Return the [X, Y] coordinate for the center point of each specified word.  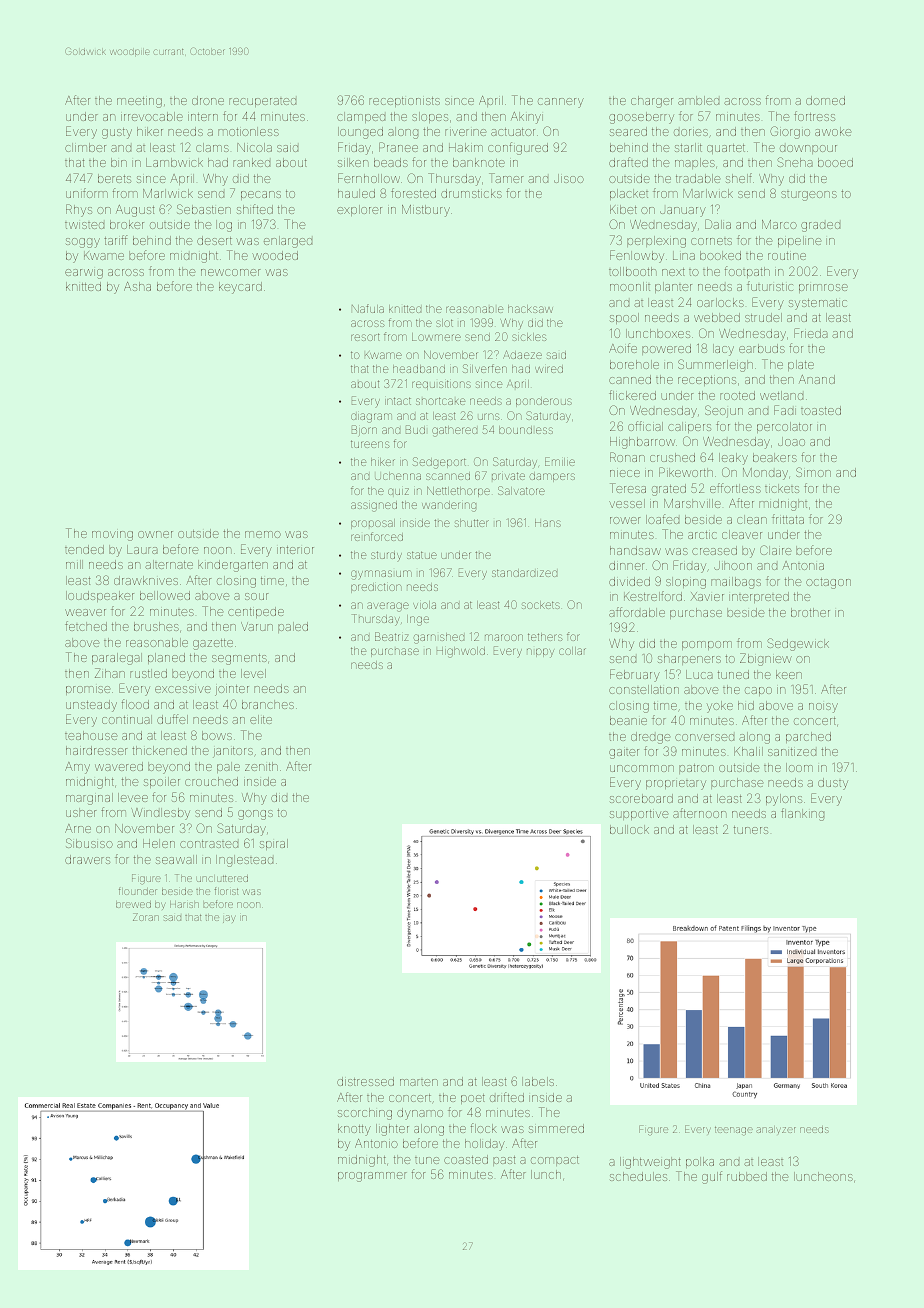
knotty [354, 1130]
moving [112, 536]
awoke [833, 131]
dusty [833, 784]
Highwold [461, 652]
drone [208, 100]
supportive [639, 815]
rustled [148, 673]
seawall [176, 859]
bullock [629, 829]
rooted [737, 395]
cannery [561, 103]
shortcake [440, 401]
